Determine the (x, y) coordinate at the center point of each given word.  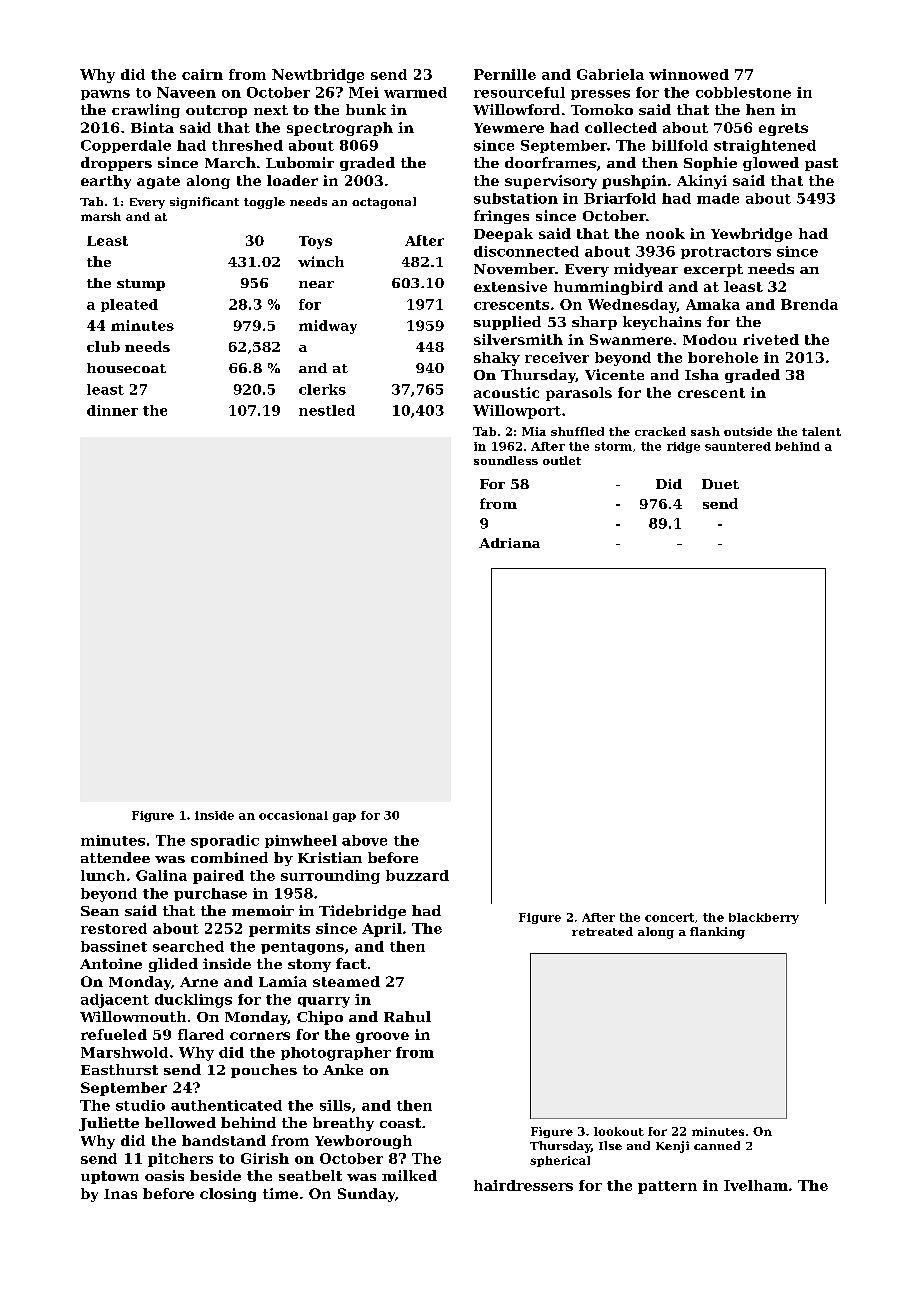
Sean (100, 911)
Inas (120, 1194)
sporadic (225, 841)
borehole (723, 357)
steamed (346, 981)
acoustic (506, 392)
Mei (364, 92)
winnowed (689, 74)
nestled (327, 410)
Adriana (509, 543)
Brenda (809, 304)
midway (328, 327)
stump (141, 285)
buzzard (417, 875)
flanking (717, 933)
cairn (202, 74)
